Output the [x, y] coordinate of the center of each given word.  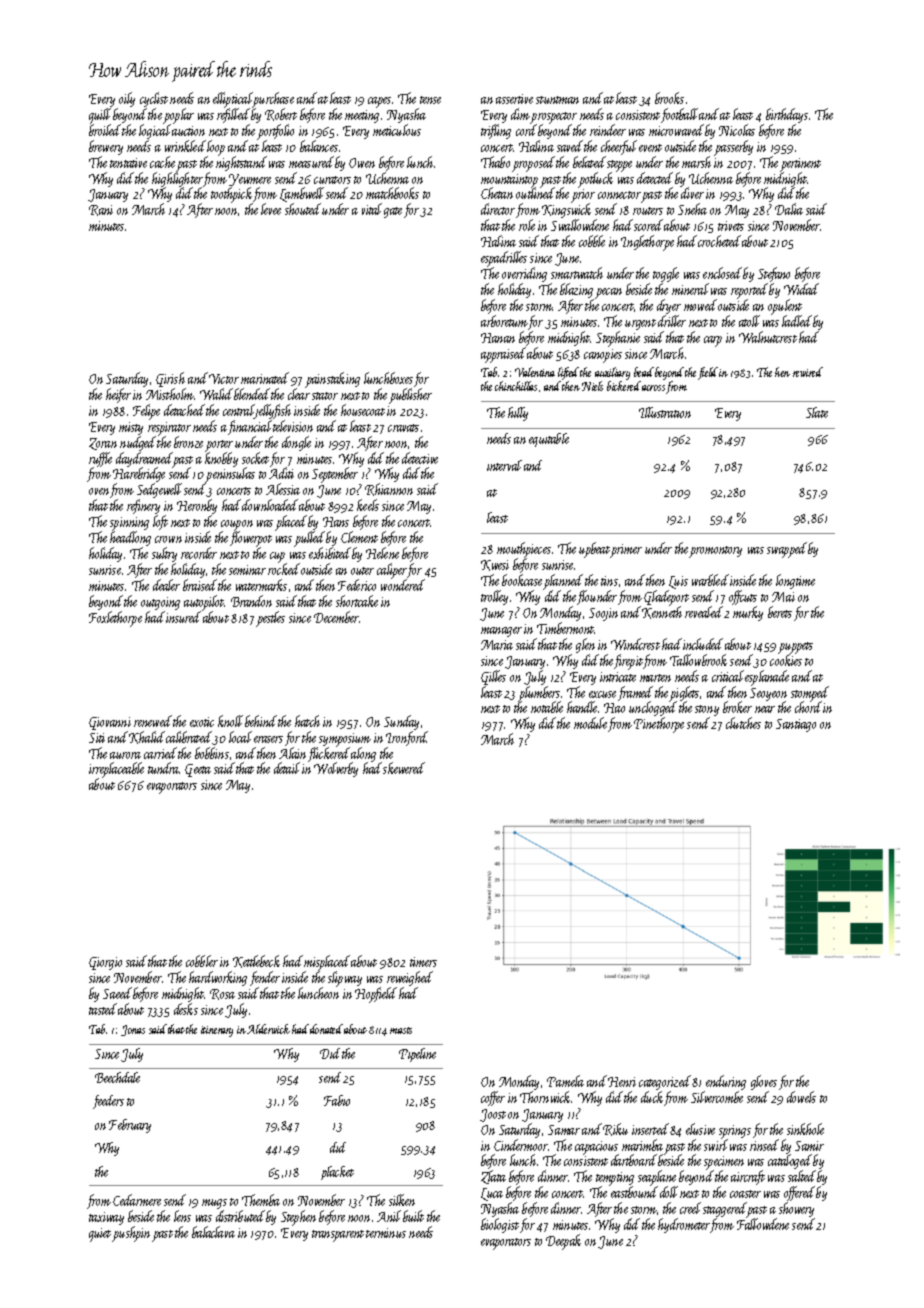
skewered [404, 768]
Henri [622, 1082]
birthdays [787, 115]
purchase [273, 99]
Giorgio [105, 963]
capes [379, 102]
